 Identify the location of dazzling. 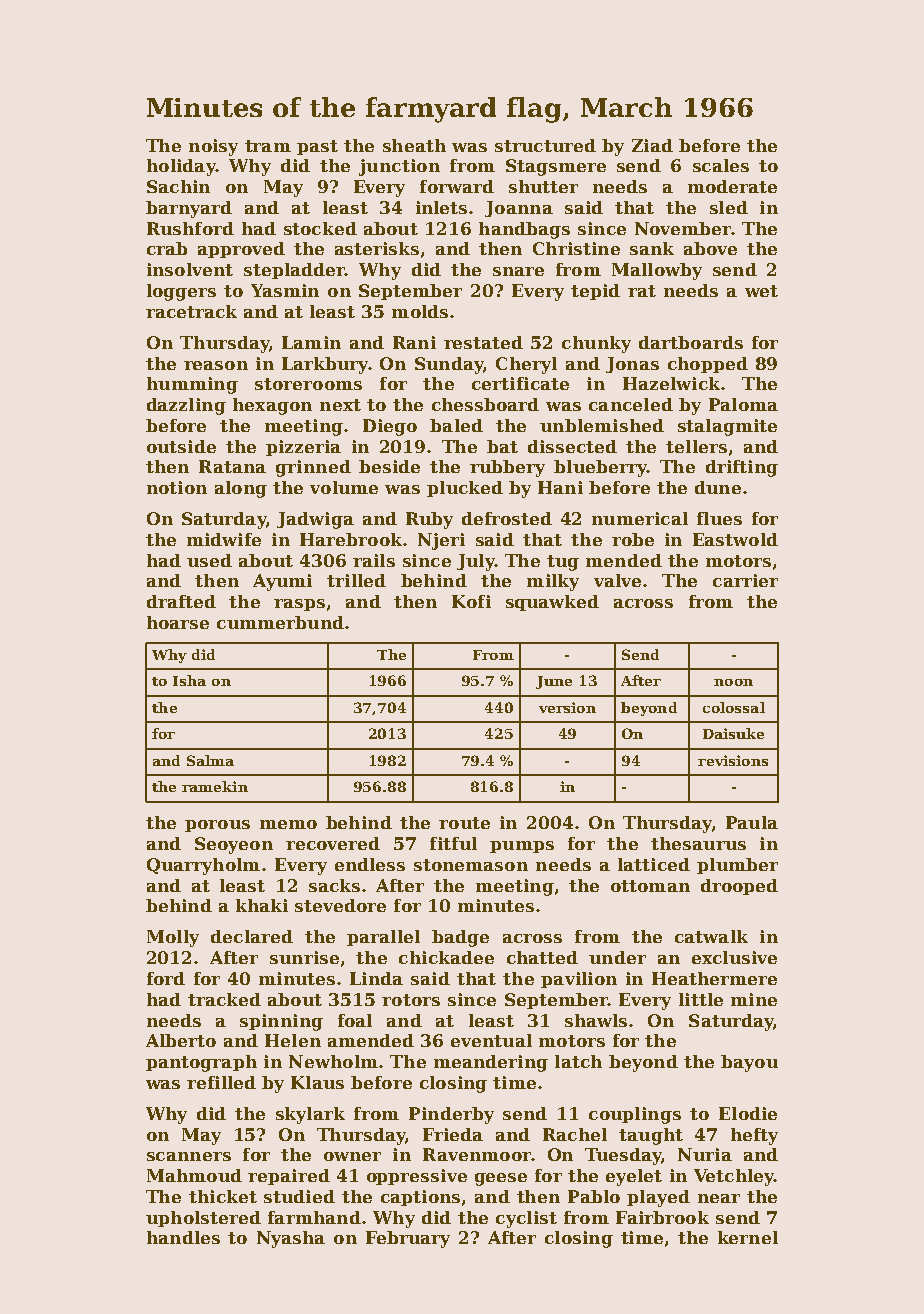
(186, 406).
